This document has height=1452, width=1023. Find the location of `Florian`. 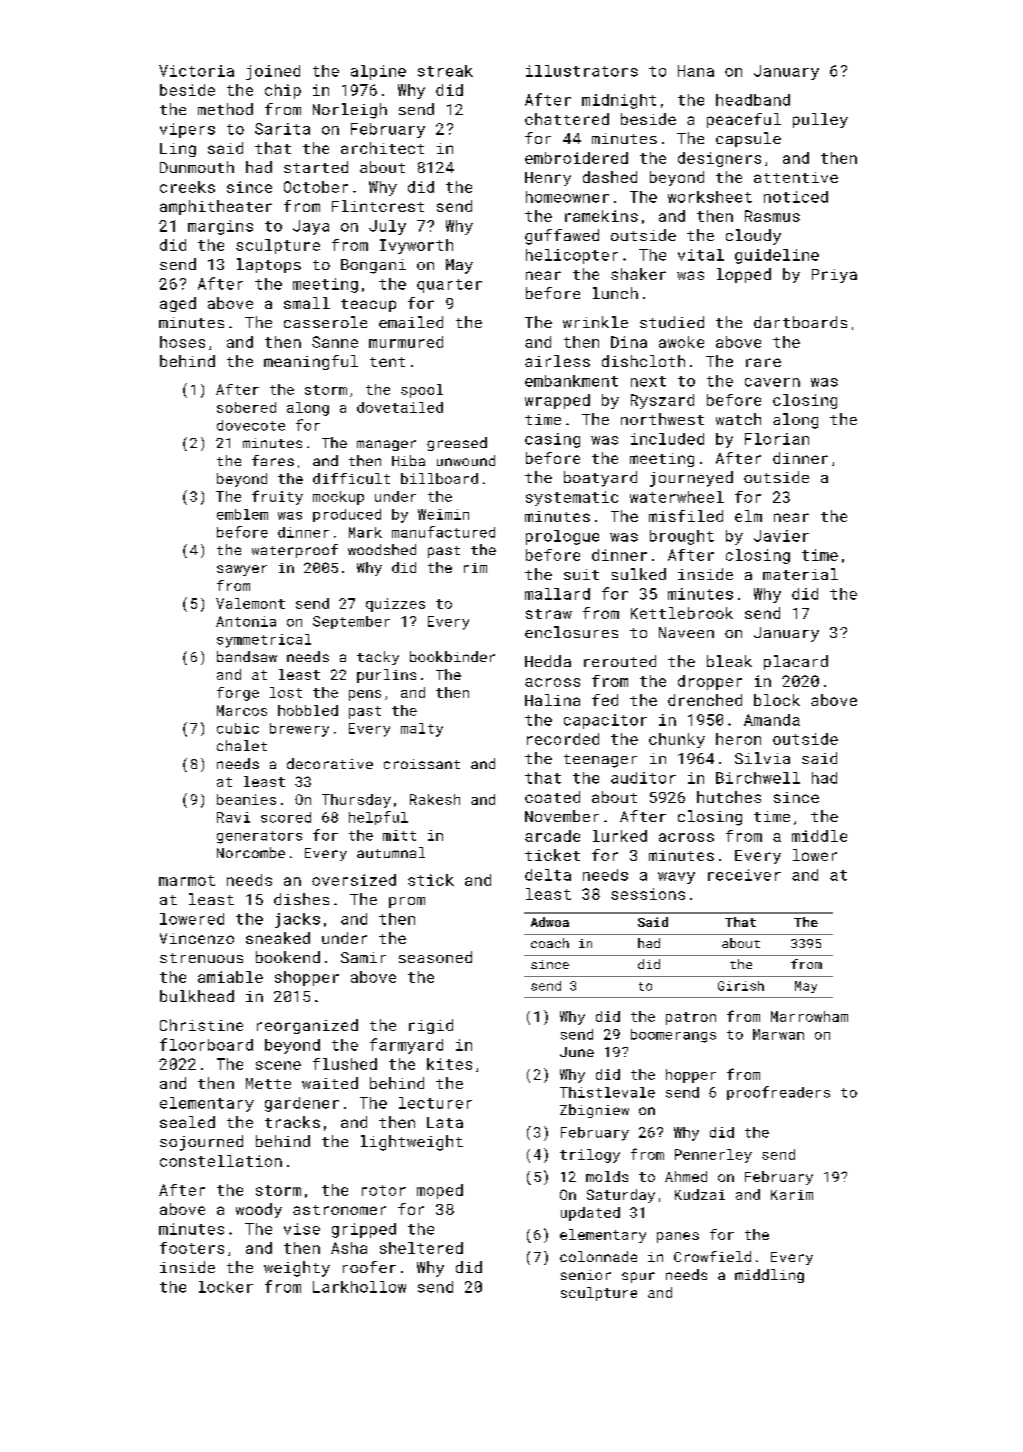

Florian is located at coordinates (777, 439).
